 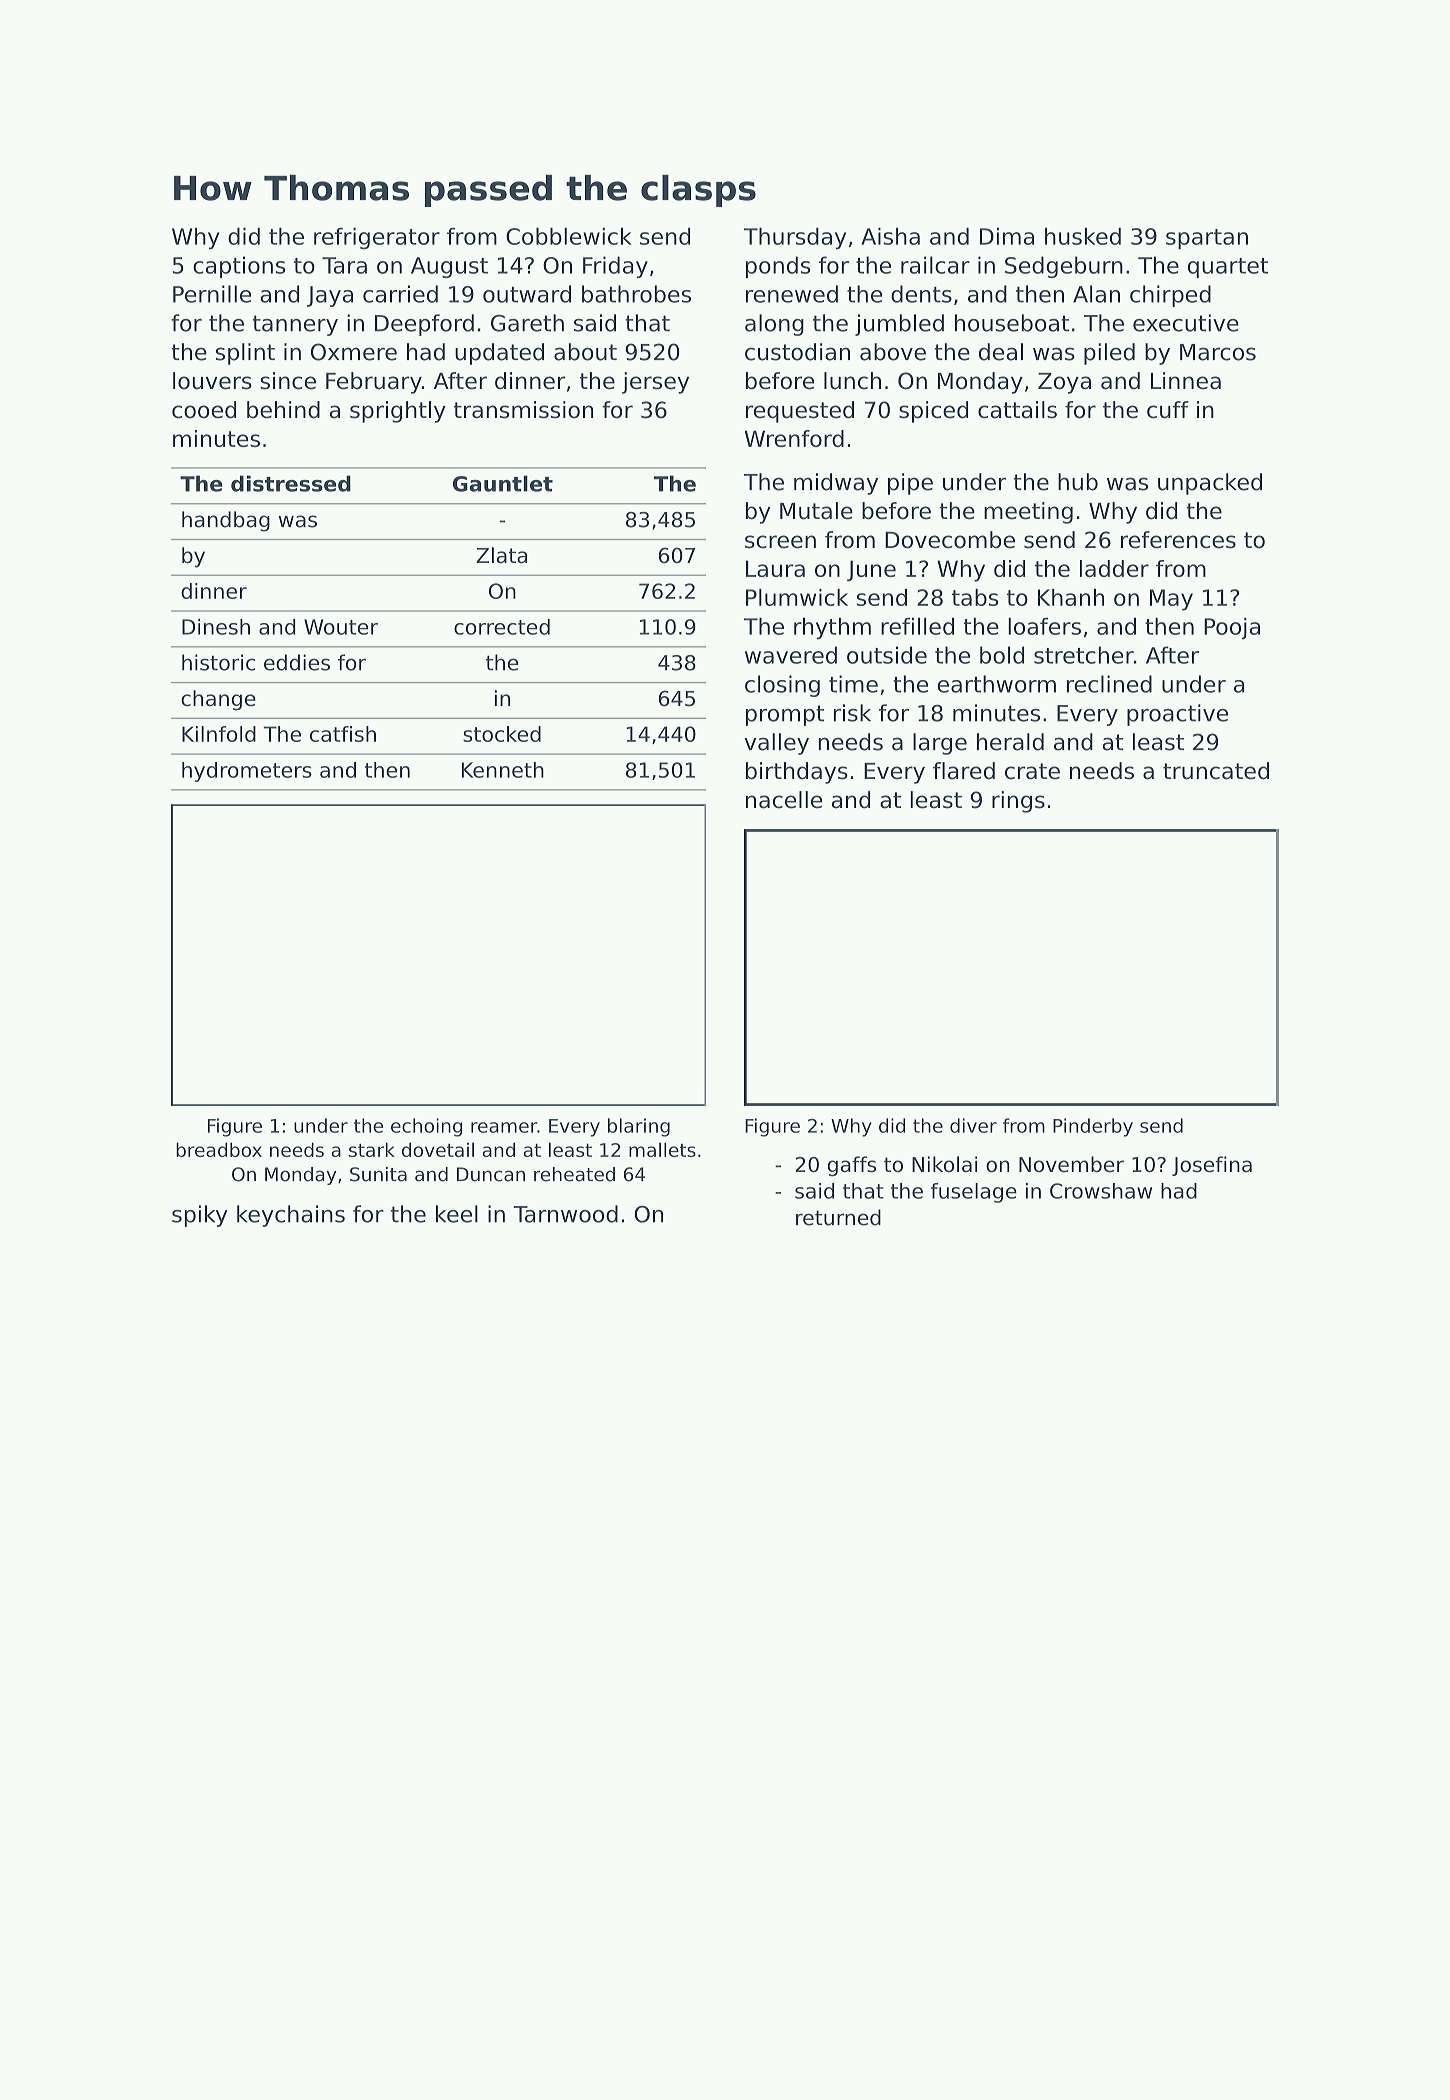 I want to click on gaffs, so click(x=852, y=1166).
